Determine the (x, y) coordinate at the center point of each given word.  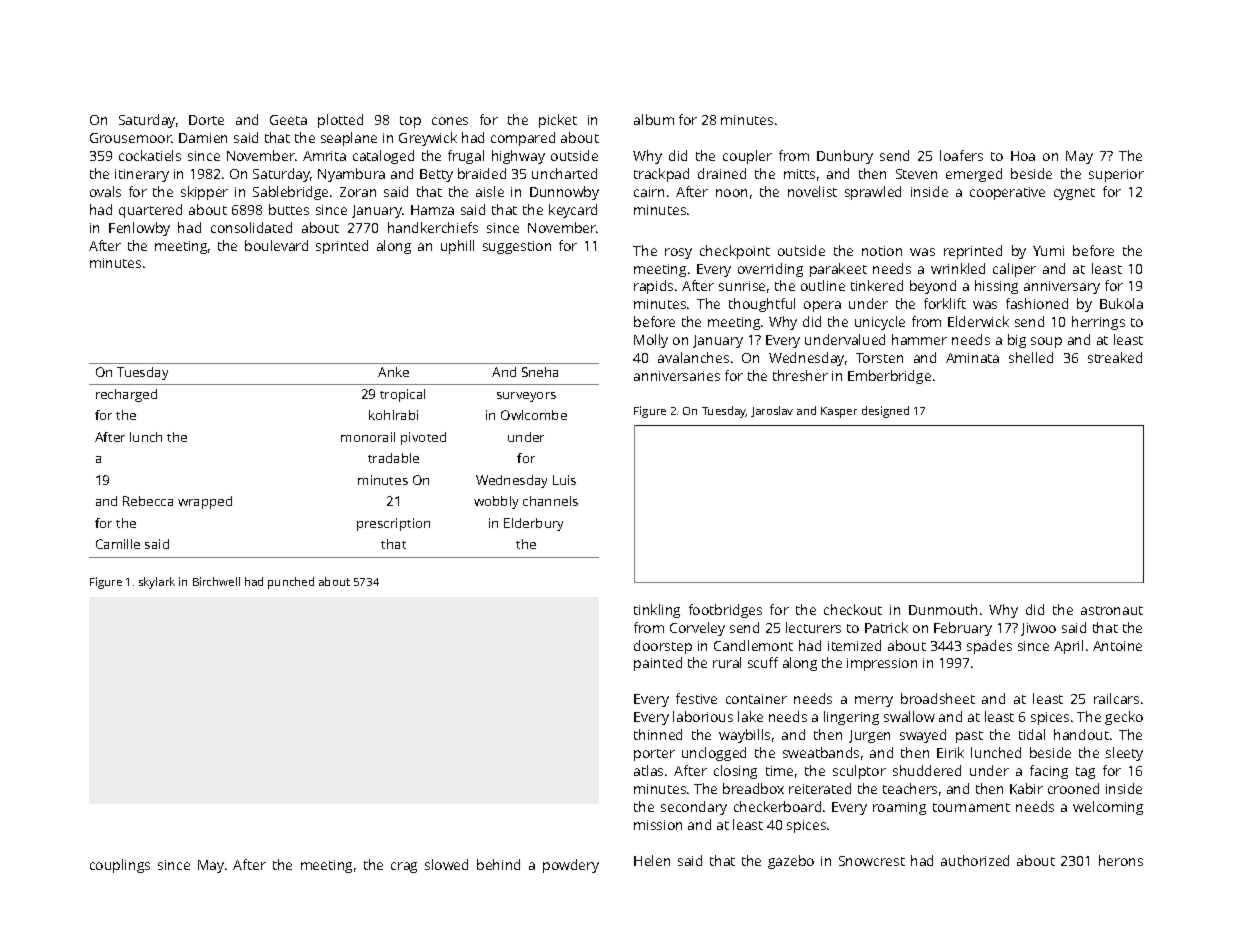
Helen (652, 860)
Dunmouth (943, 609)
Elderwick (978, 321)
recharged (126, 395)
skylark (157, 583)
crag (404, 867)
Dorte (206, 120)
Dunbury (845, 157)
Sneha (540, 372)
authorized (975, 860)
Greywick (428, 139)
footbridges (725, 611)
